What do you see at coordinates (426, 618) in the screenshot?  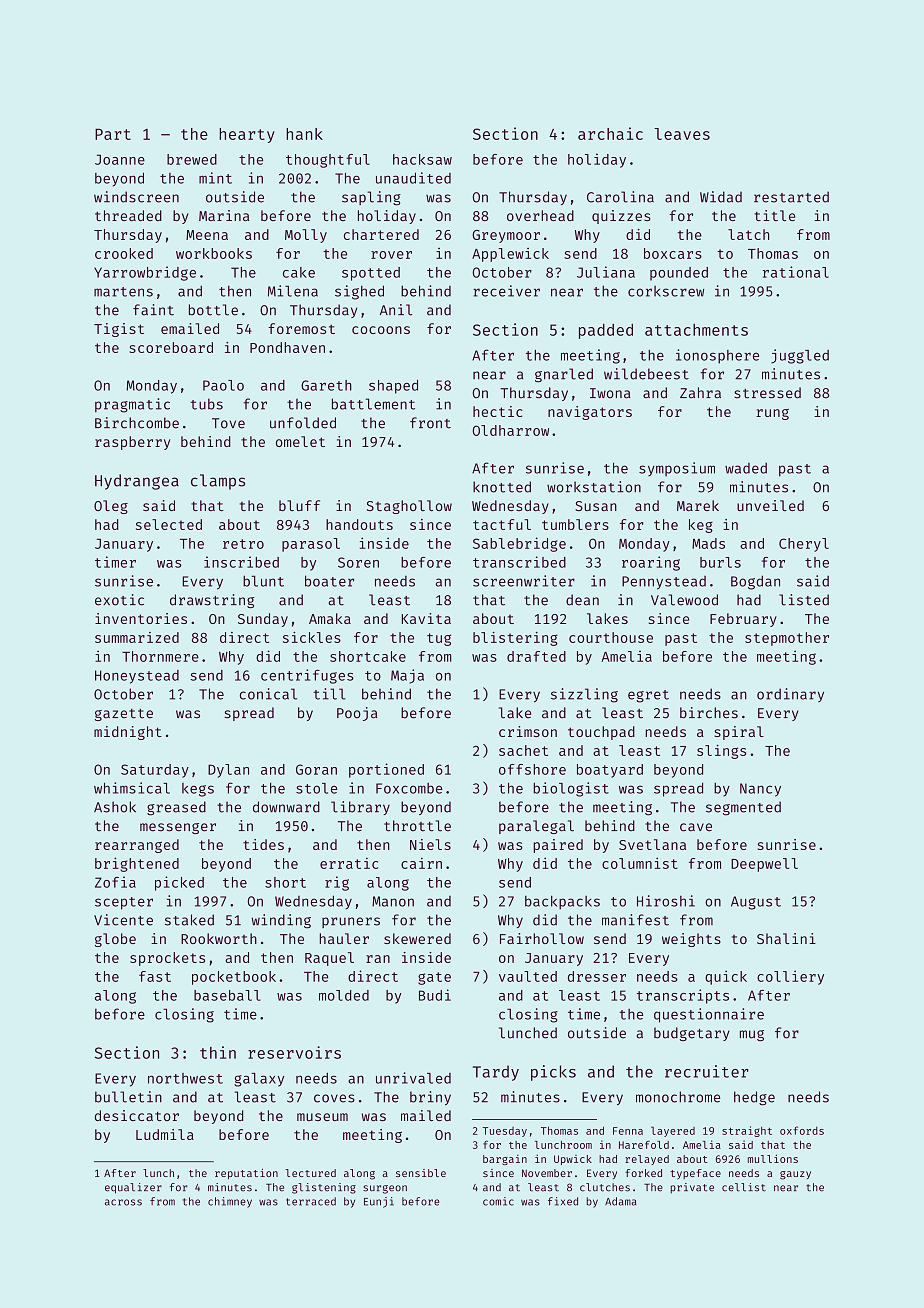 I see `Kavita` at bounding box center [426, 618].
